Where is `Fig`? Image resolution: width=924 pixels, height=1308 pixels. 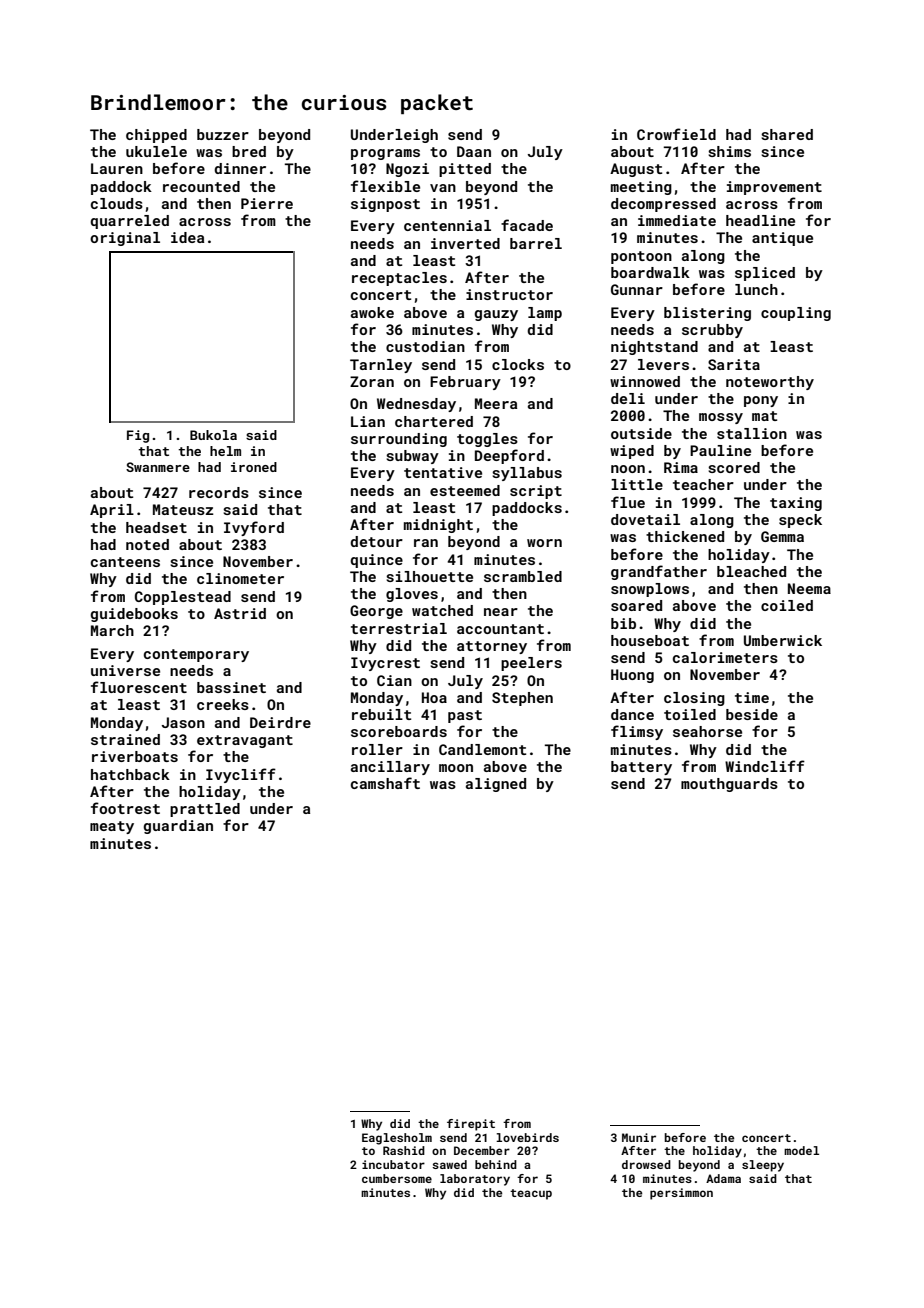
Fig is located at coordinates (138, 436).
